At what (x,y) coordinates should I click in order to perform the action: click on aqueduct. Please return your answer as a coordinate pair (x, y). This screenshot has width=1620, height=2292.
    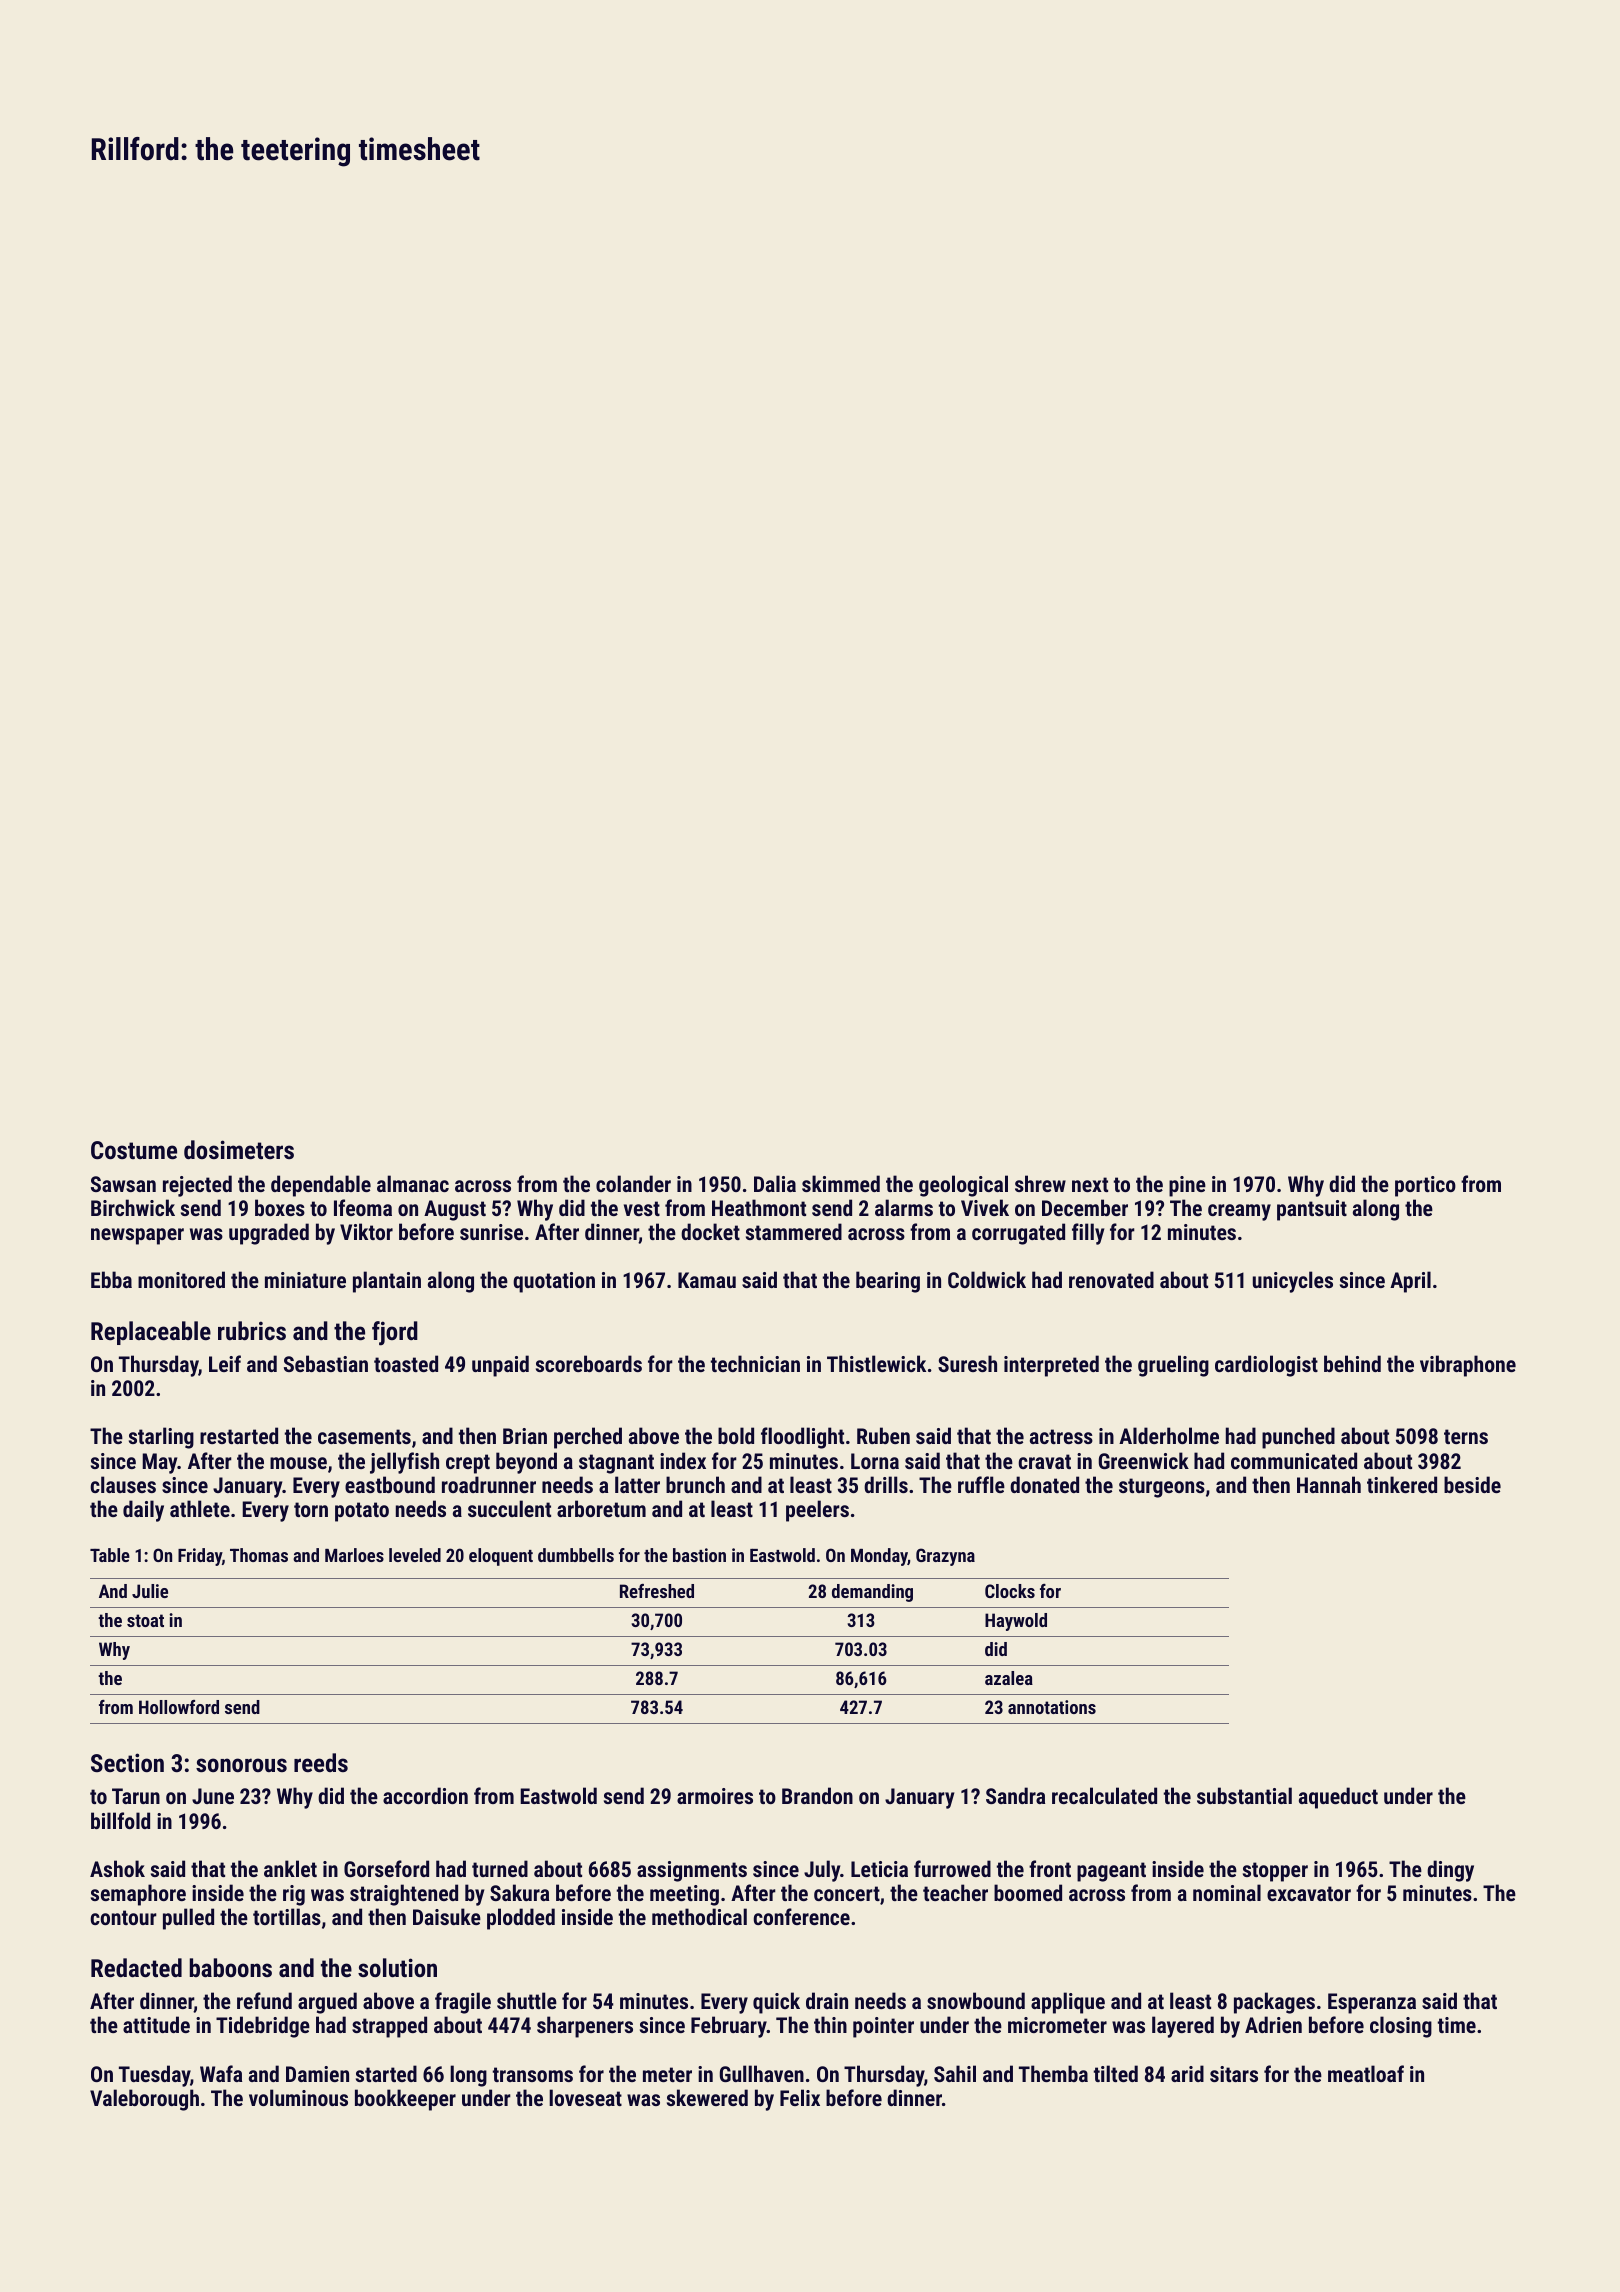
    Looking at the image, I should click on (1338, 1798).
